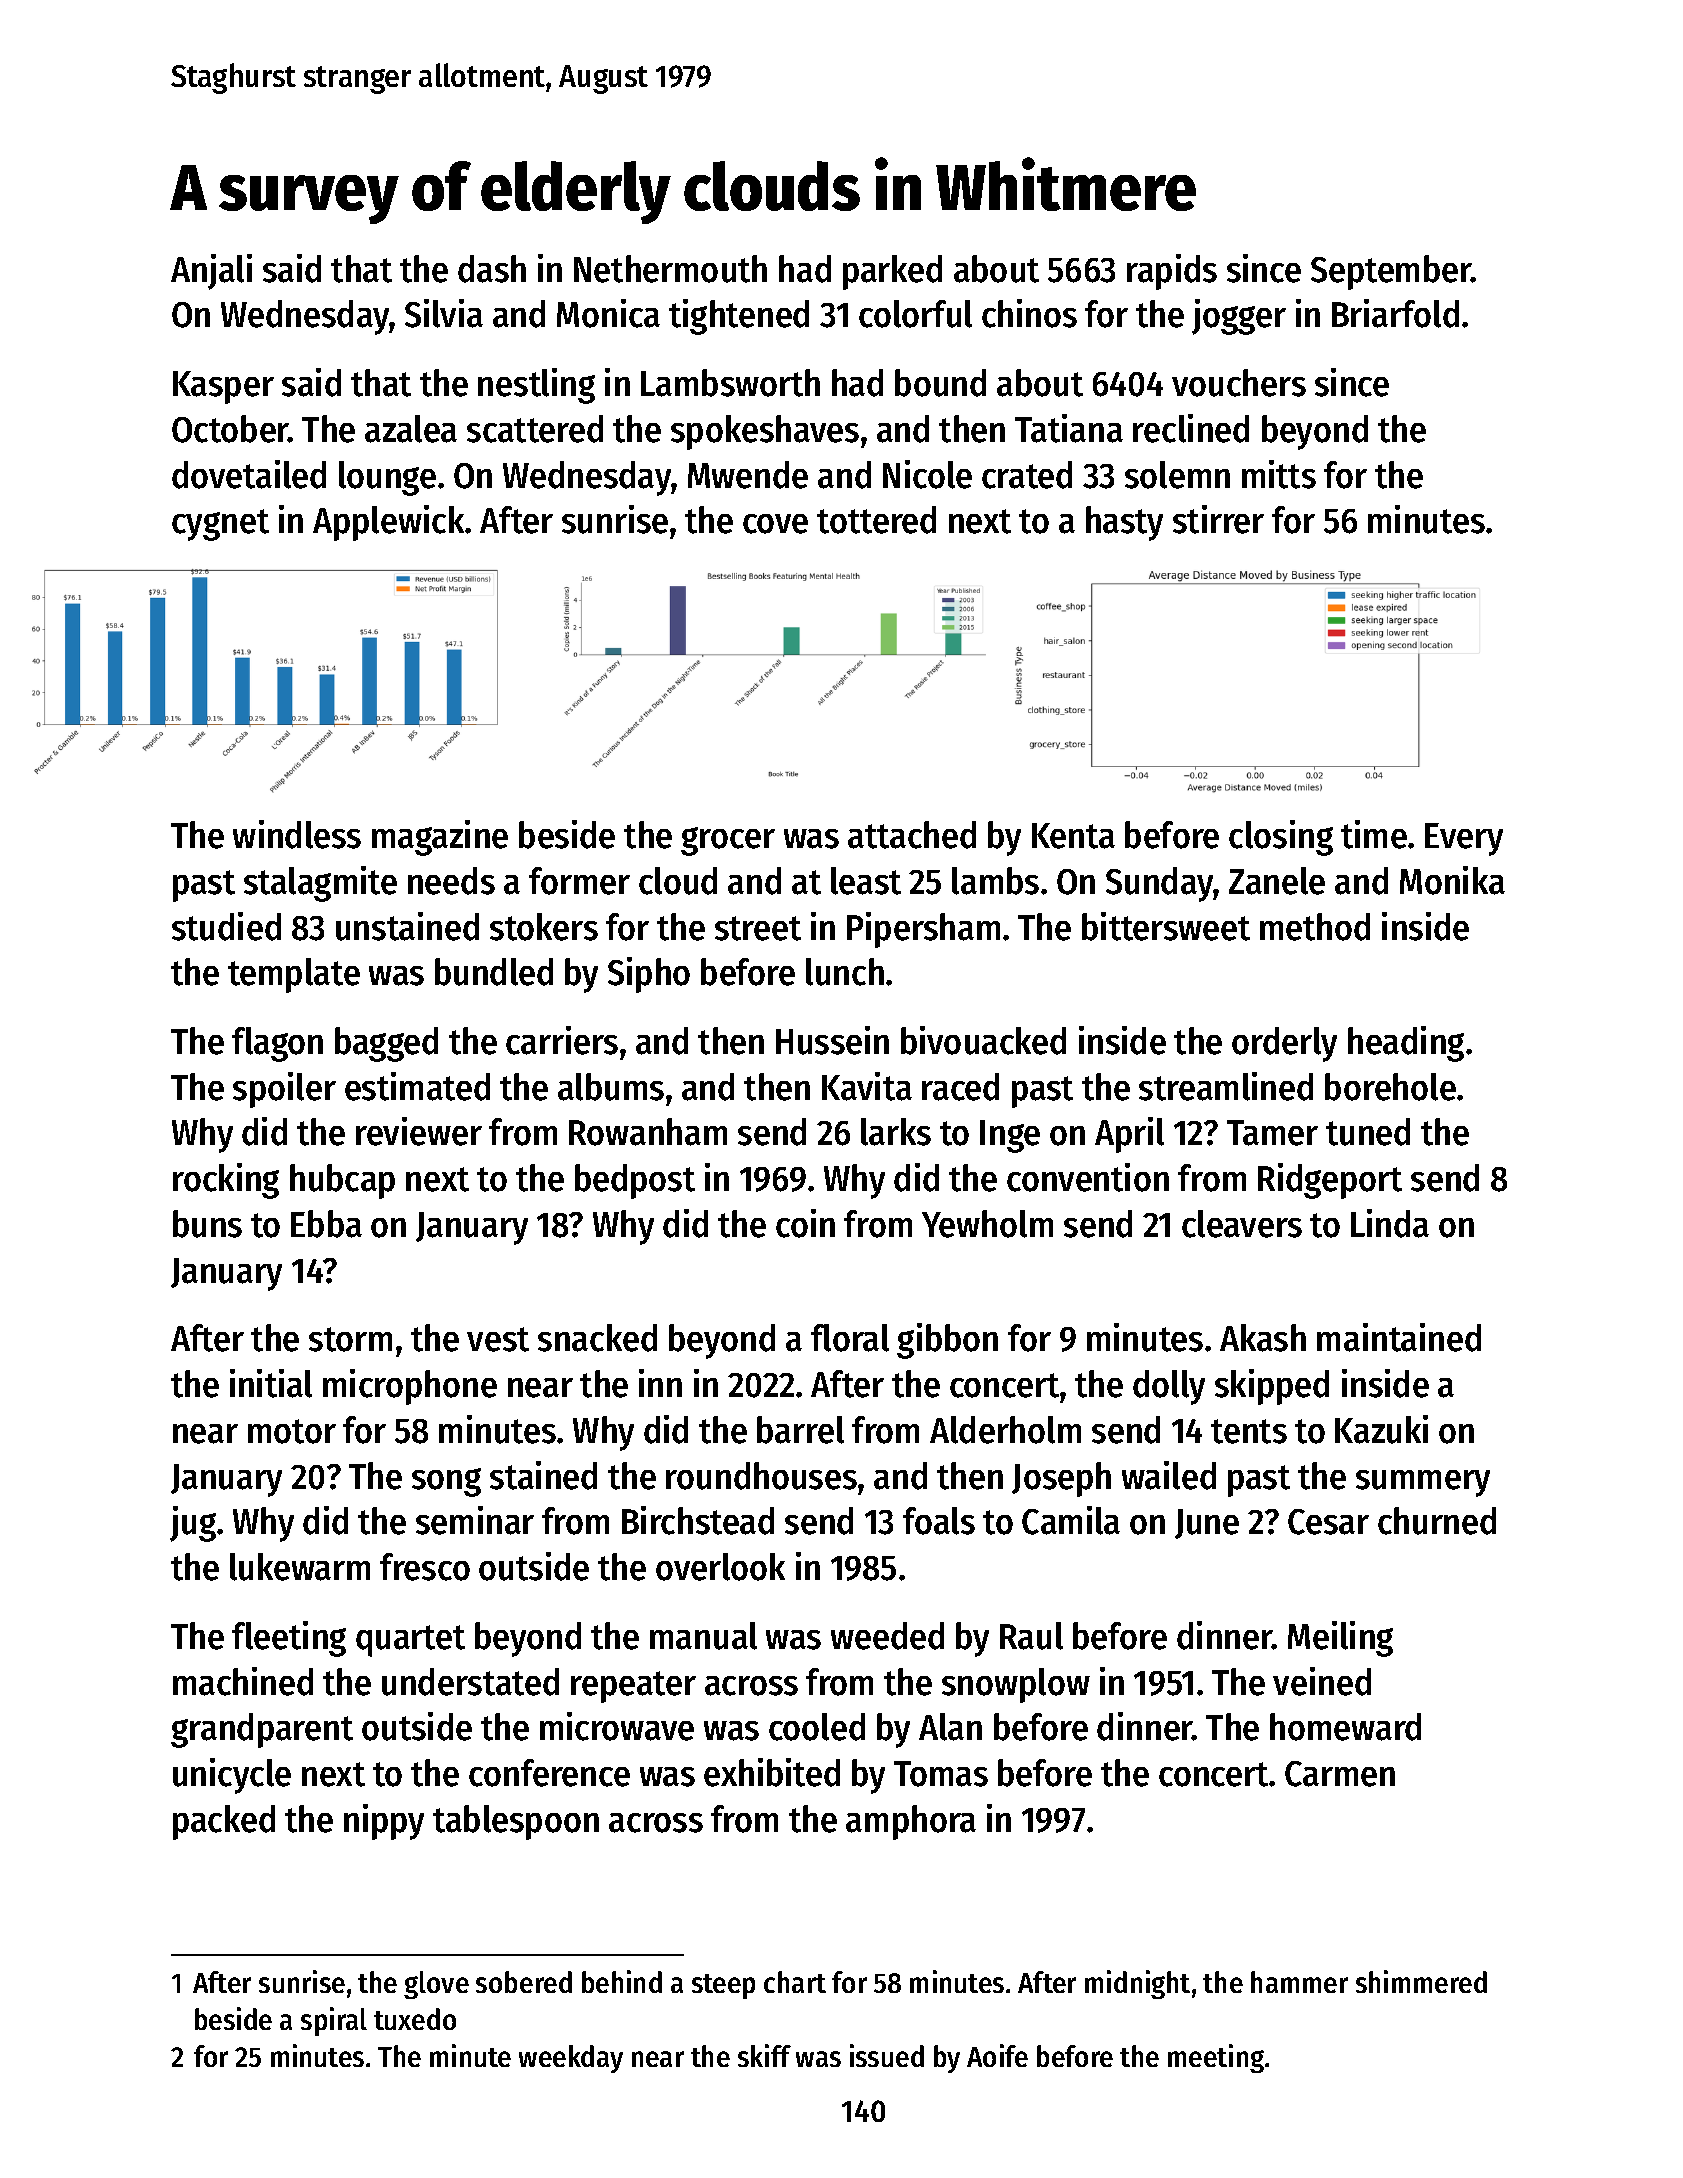 The width and height of the screenshot is (1683, 2178). What do you see at coordinates (912, 835) in the screenshot?
I see `attached` at bounding box center [912, 835].
